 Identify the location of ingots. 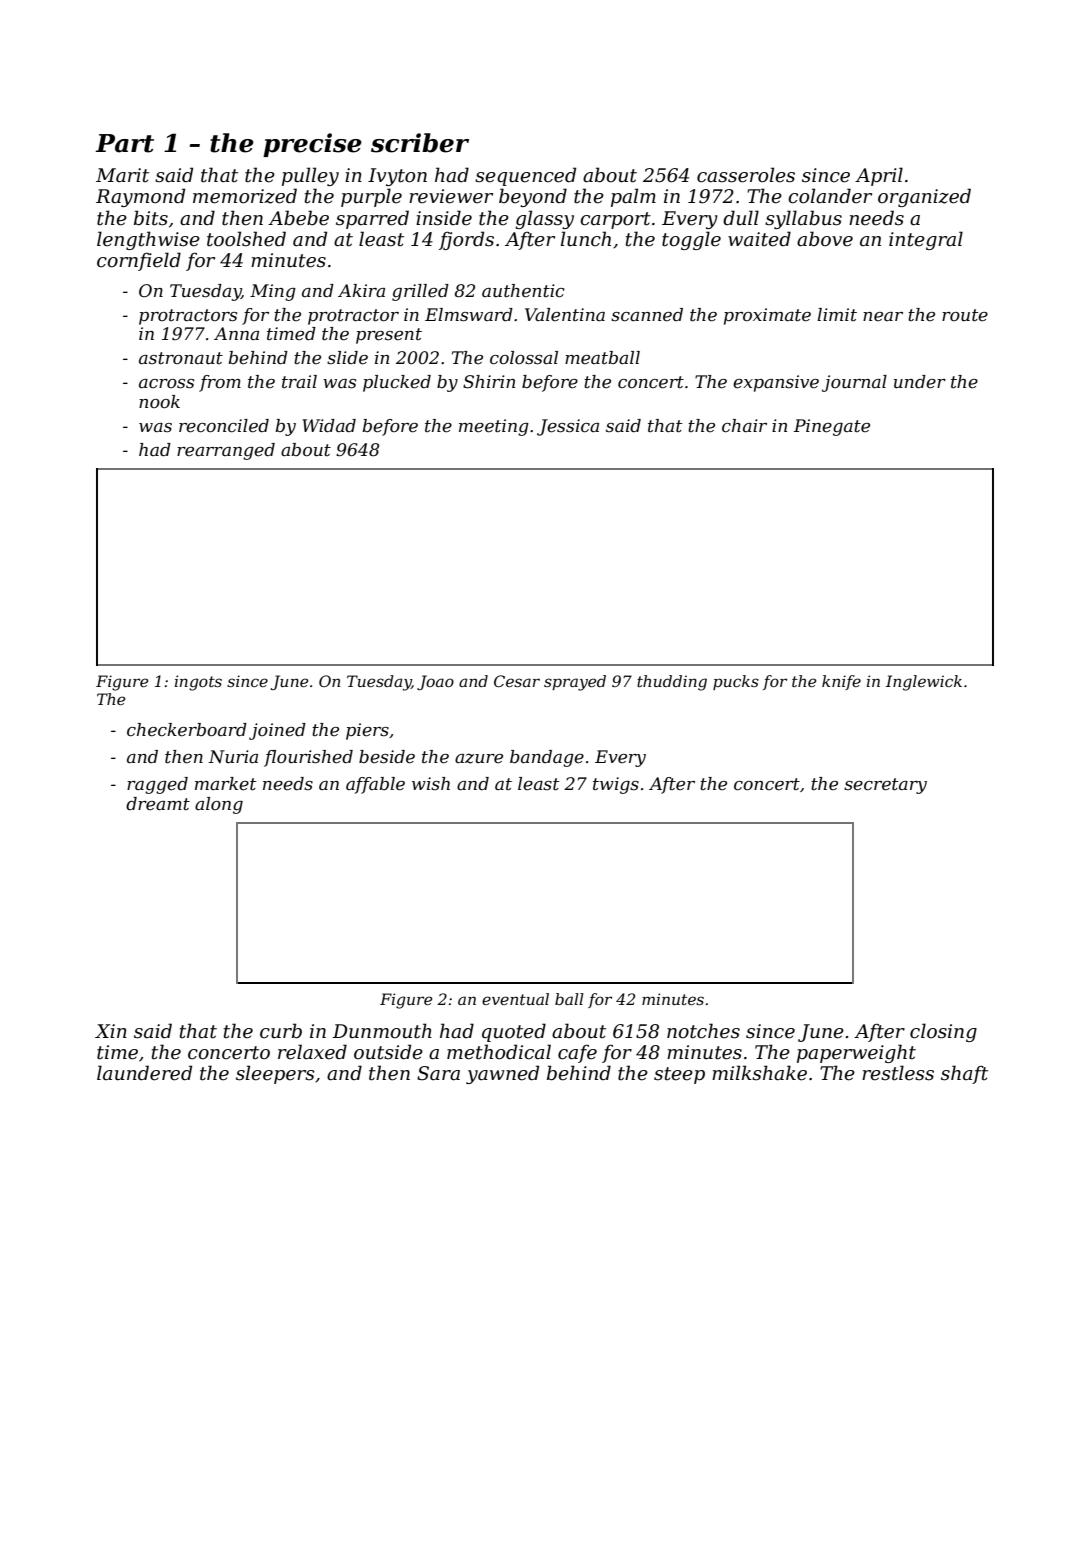
(198, 683).
